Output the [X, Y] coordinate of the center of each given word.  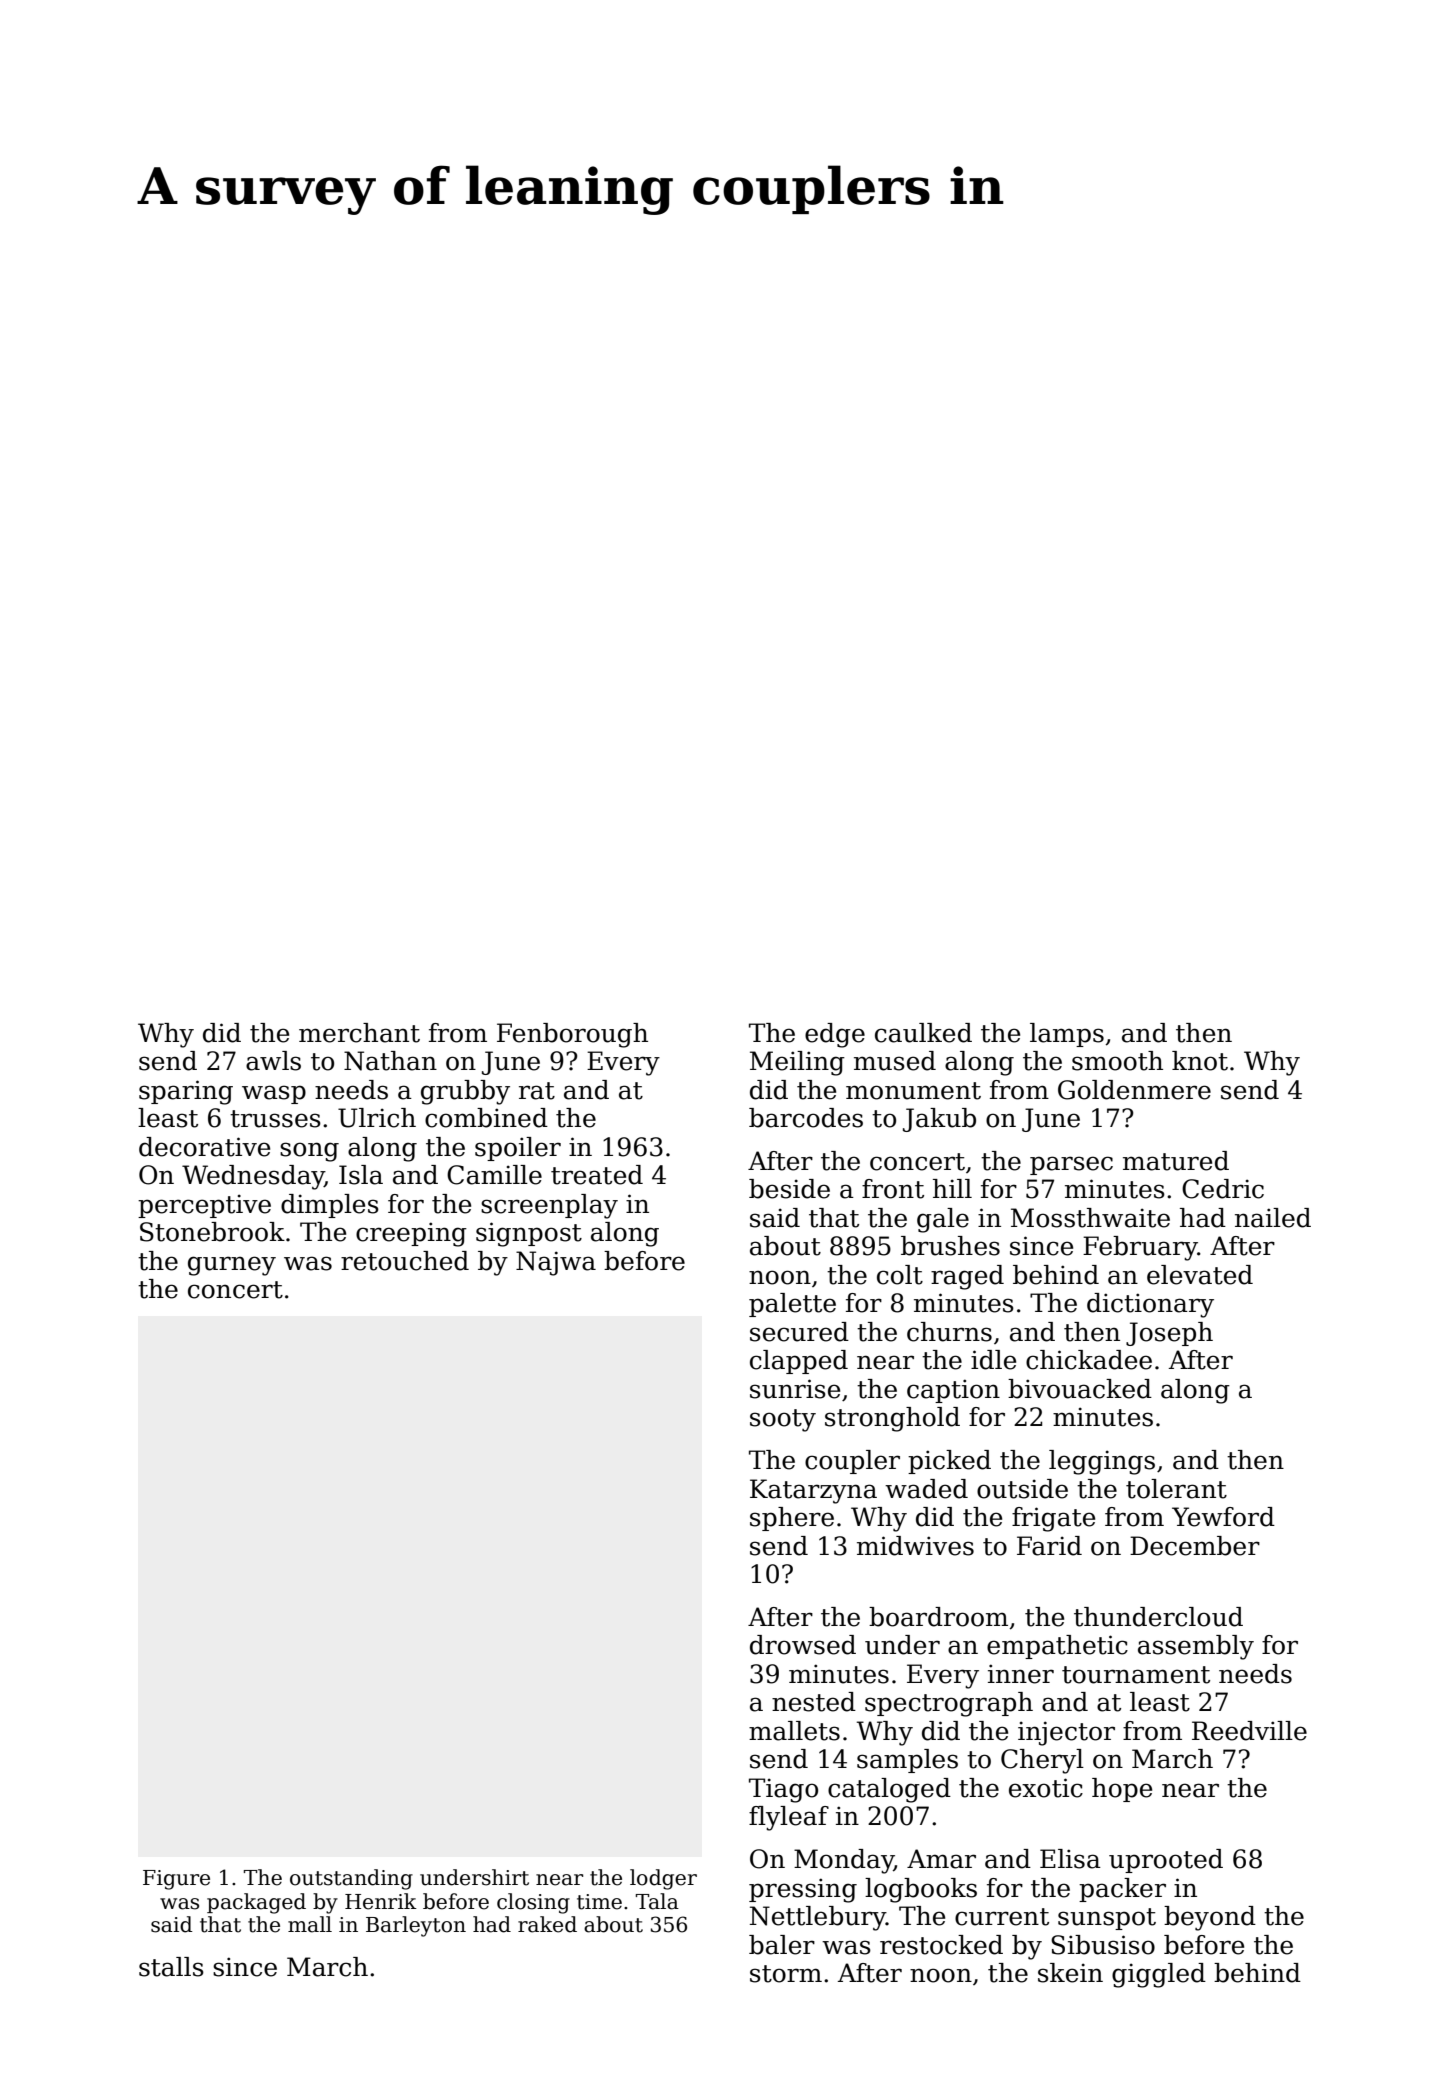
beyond [1210, 1918]
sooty [783, 1420]
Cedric [1223, 1189]
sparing [186, 1092]
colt [900, 1275]
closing [533, 1903]
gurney [232, 1266]
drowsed [803, 1645]
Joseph [1169, 1334]
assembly [1196, 1647]
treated [597, 1175]
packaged [256, 1903]
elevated [1200, 1275]
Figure [176, 1880]
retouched [405, 1261]
